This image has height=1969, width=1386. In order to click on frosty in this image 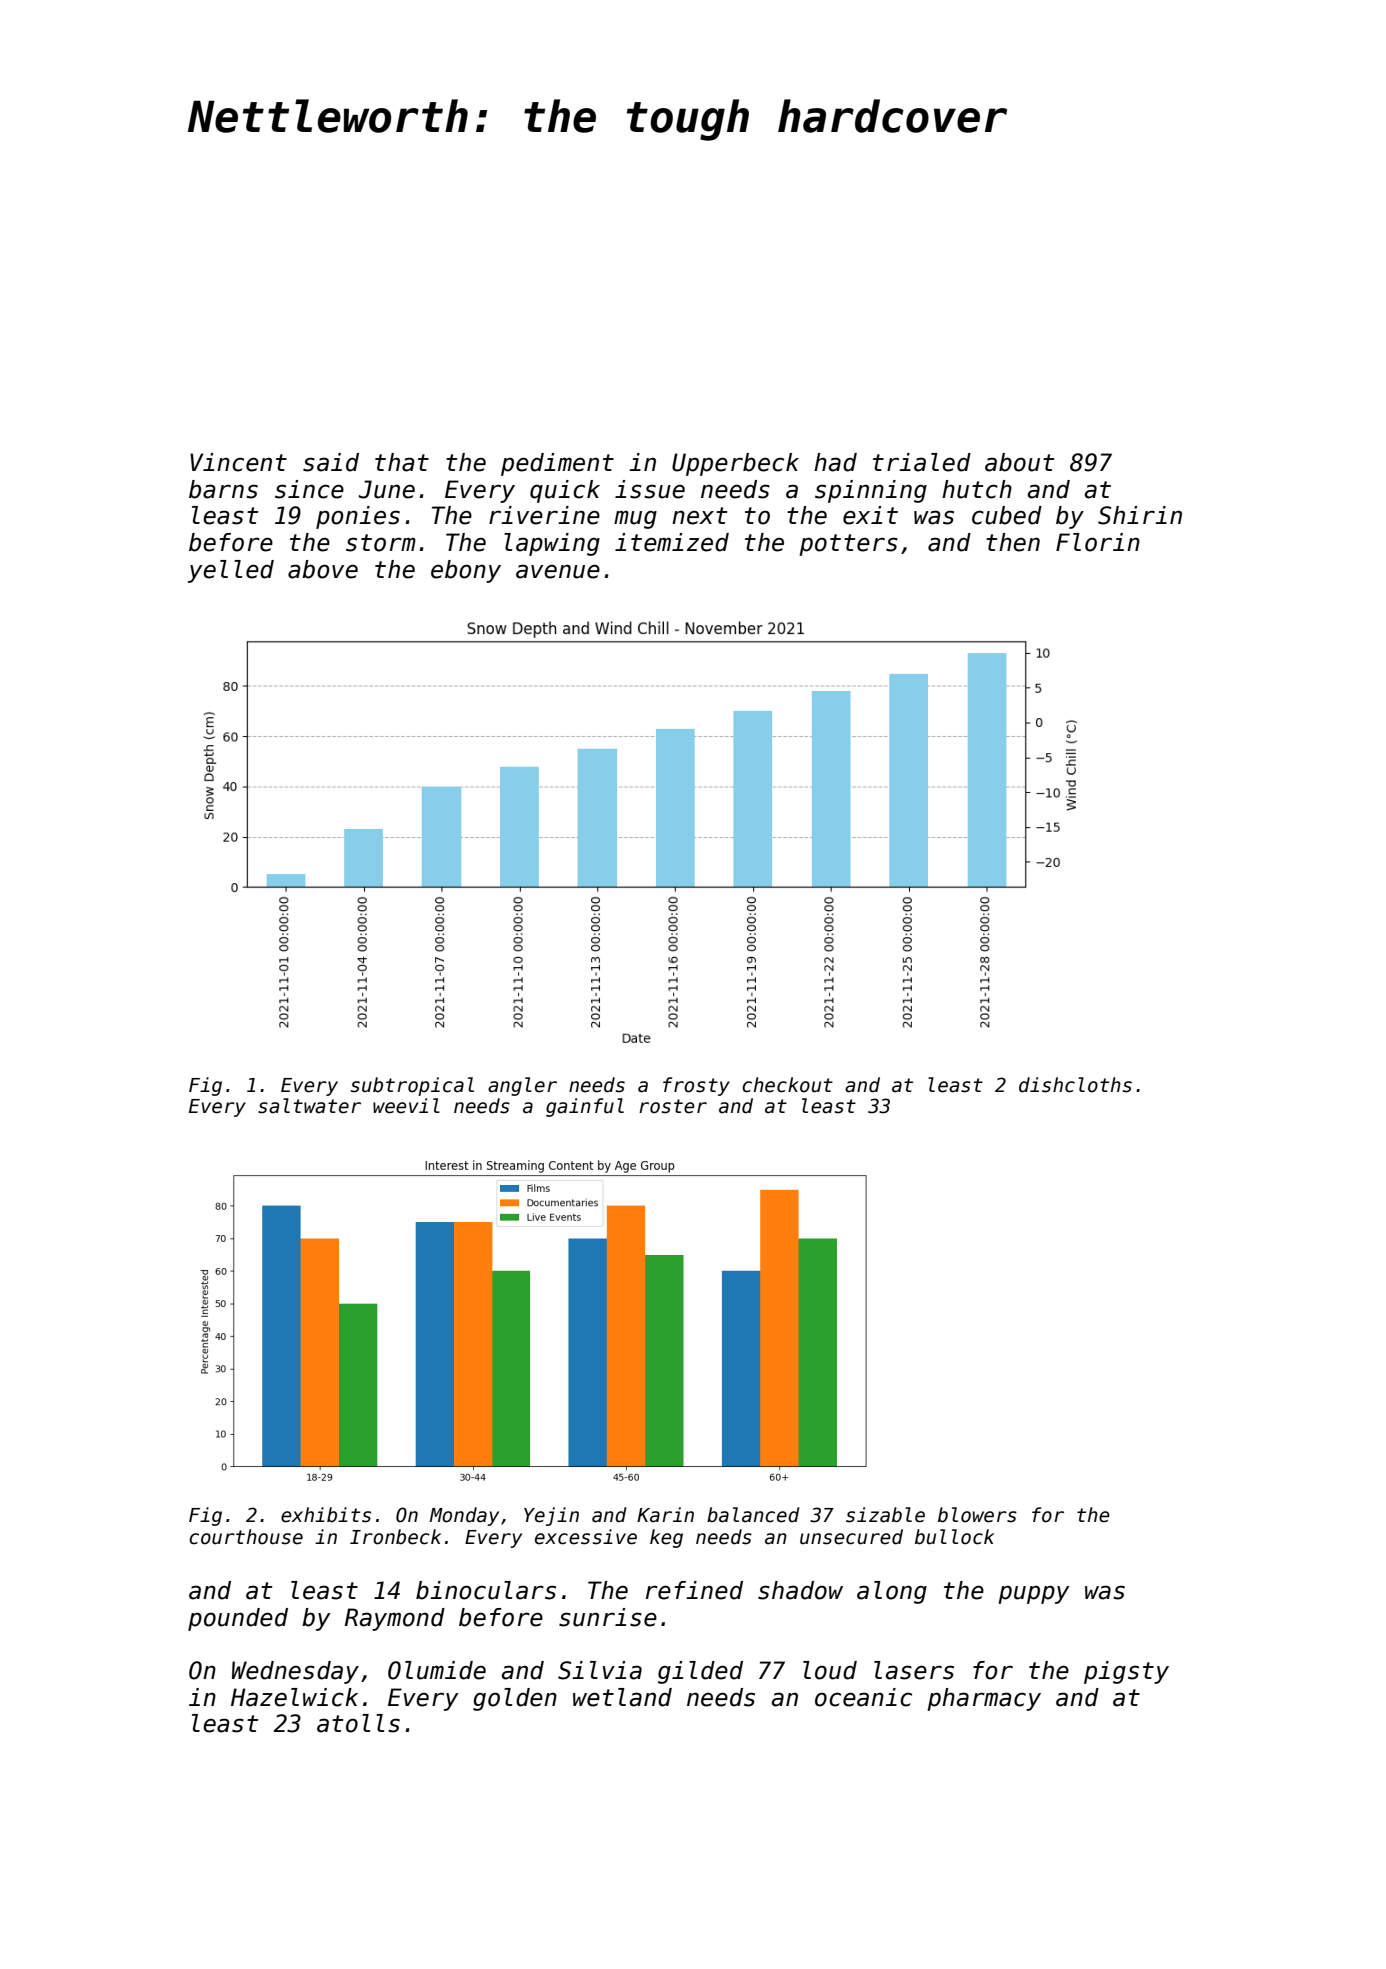, I will do `click(696, 1086)`.
